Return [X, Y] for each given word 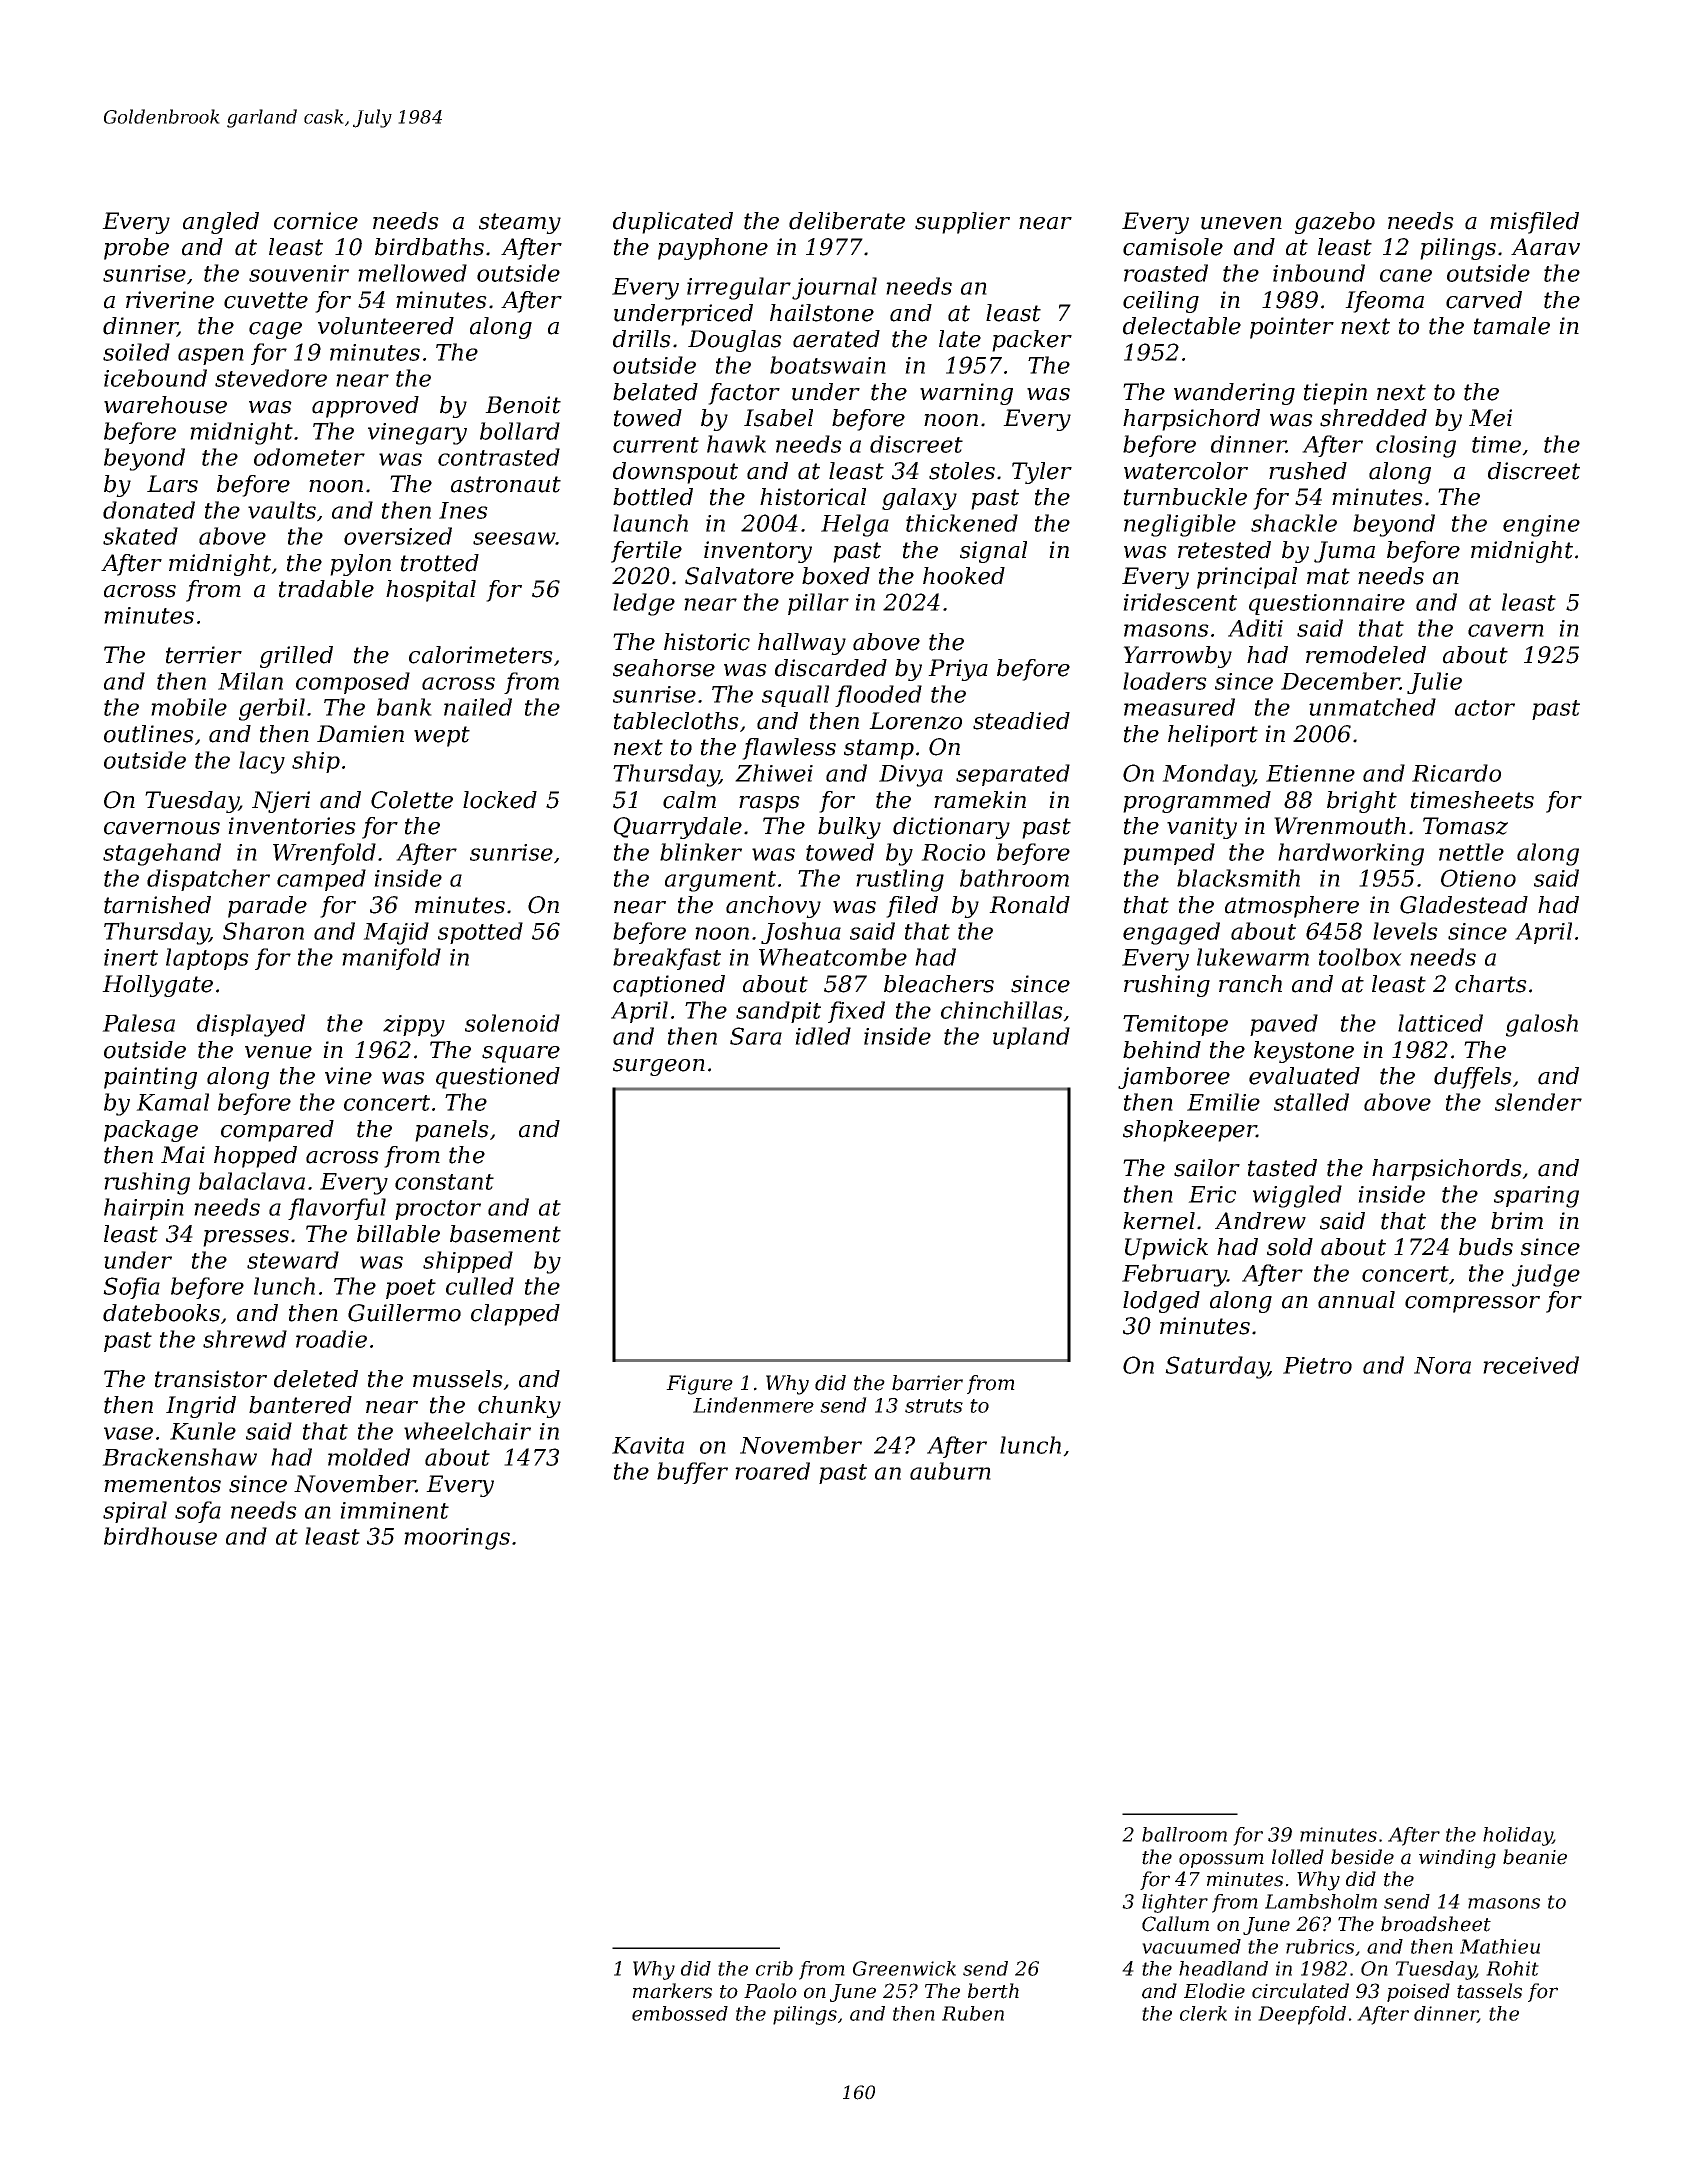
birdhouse [160, 1536]
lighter [1175, 1903]
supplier [962, 223]
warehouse [165, 405]
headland [1223, 1968]
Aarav [1545, 247]
